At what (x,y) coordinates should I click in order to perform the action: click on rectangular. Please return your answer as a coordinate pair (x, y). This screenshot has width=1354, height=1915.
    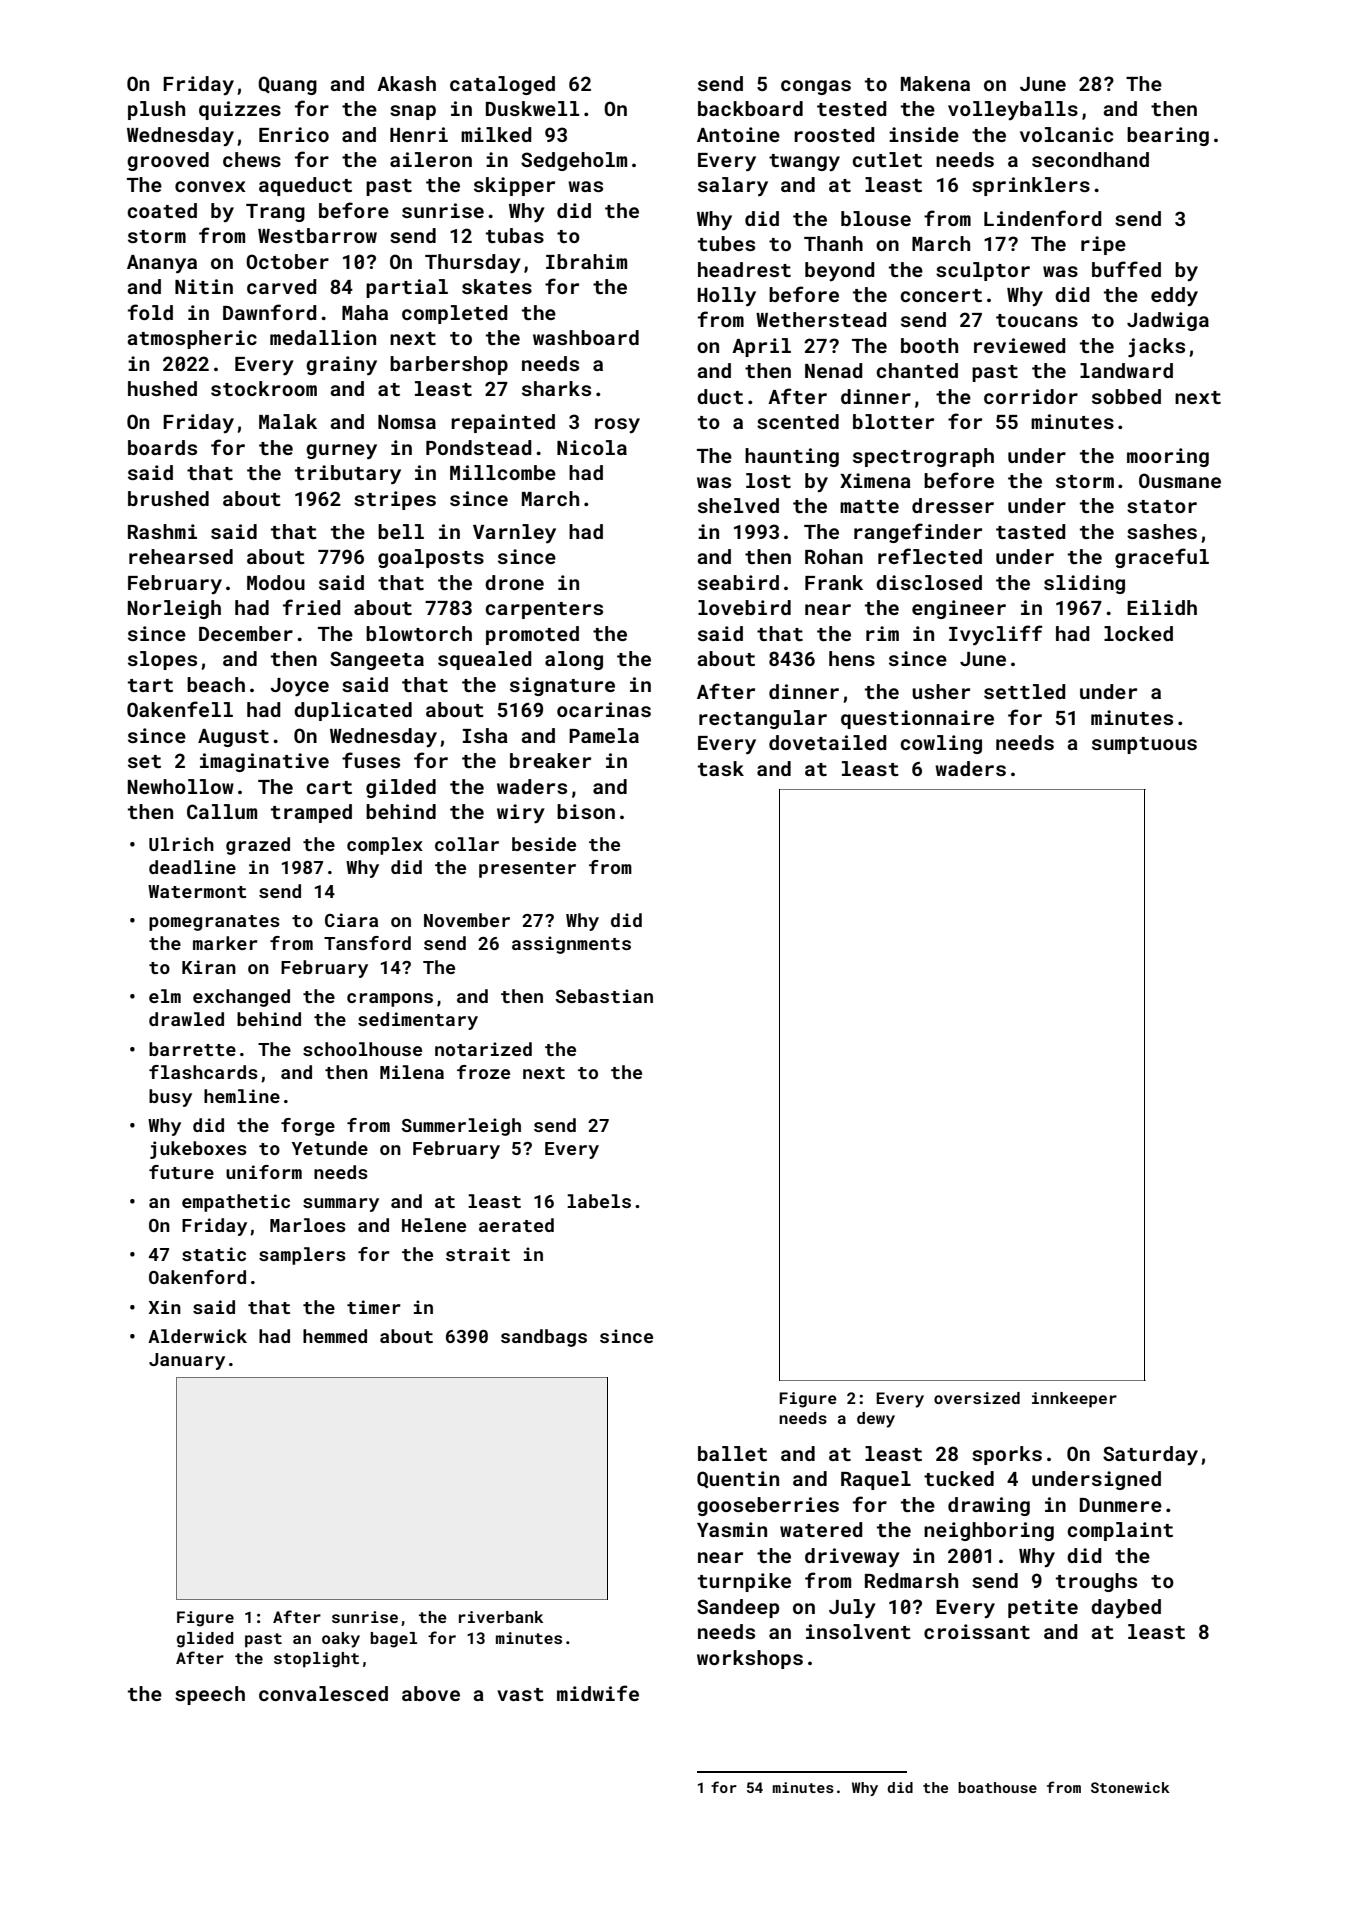
    Looking at the image, I should click on (763, 719).
